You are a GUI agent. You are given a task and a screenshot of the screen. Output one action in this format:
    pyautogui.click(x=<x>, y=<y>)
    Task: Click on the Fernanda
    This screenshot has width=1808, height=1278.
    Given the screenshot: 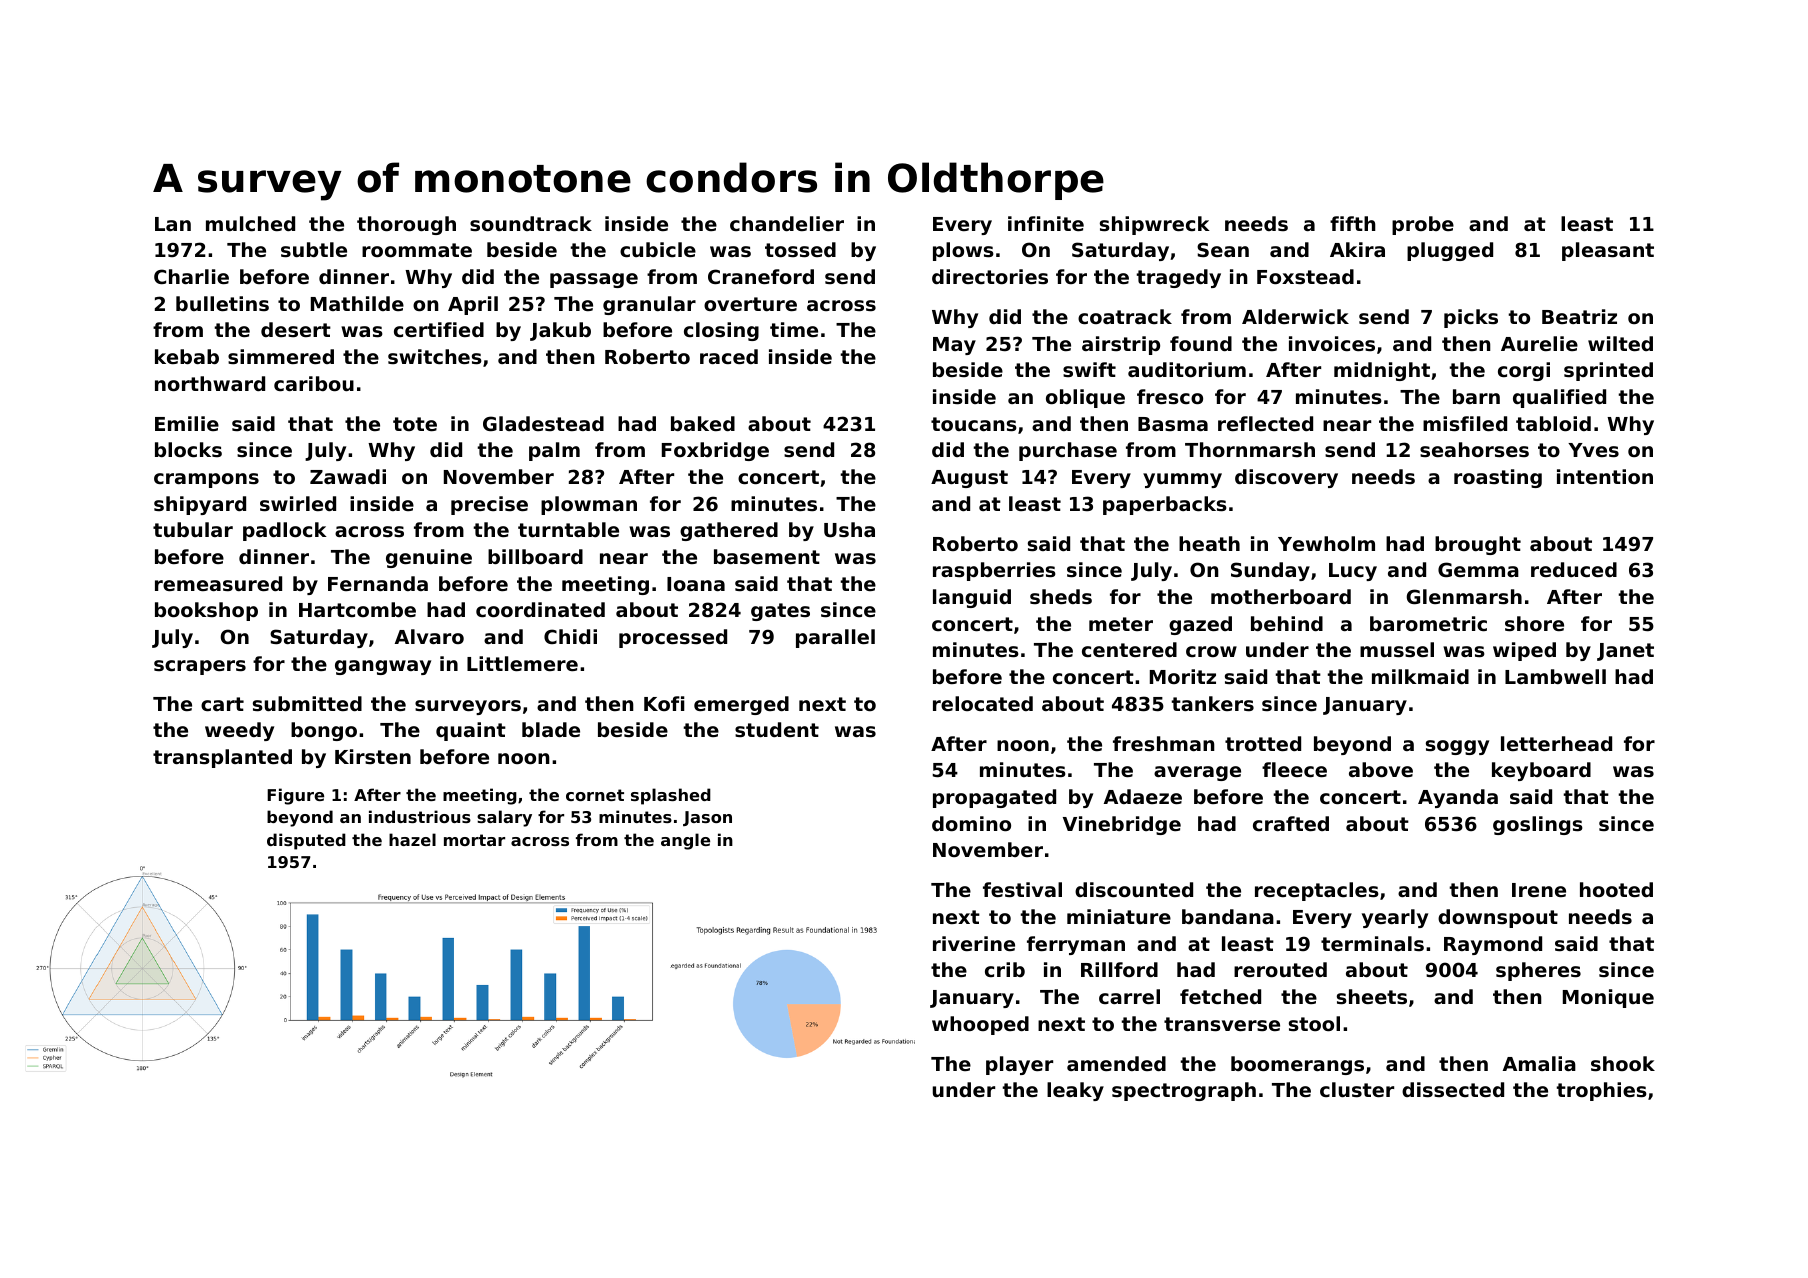 What is the action you would take?
    pyautogui.click(x=378, y=583)
